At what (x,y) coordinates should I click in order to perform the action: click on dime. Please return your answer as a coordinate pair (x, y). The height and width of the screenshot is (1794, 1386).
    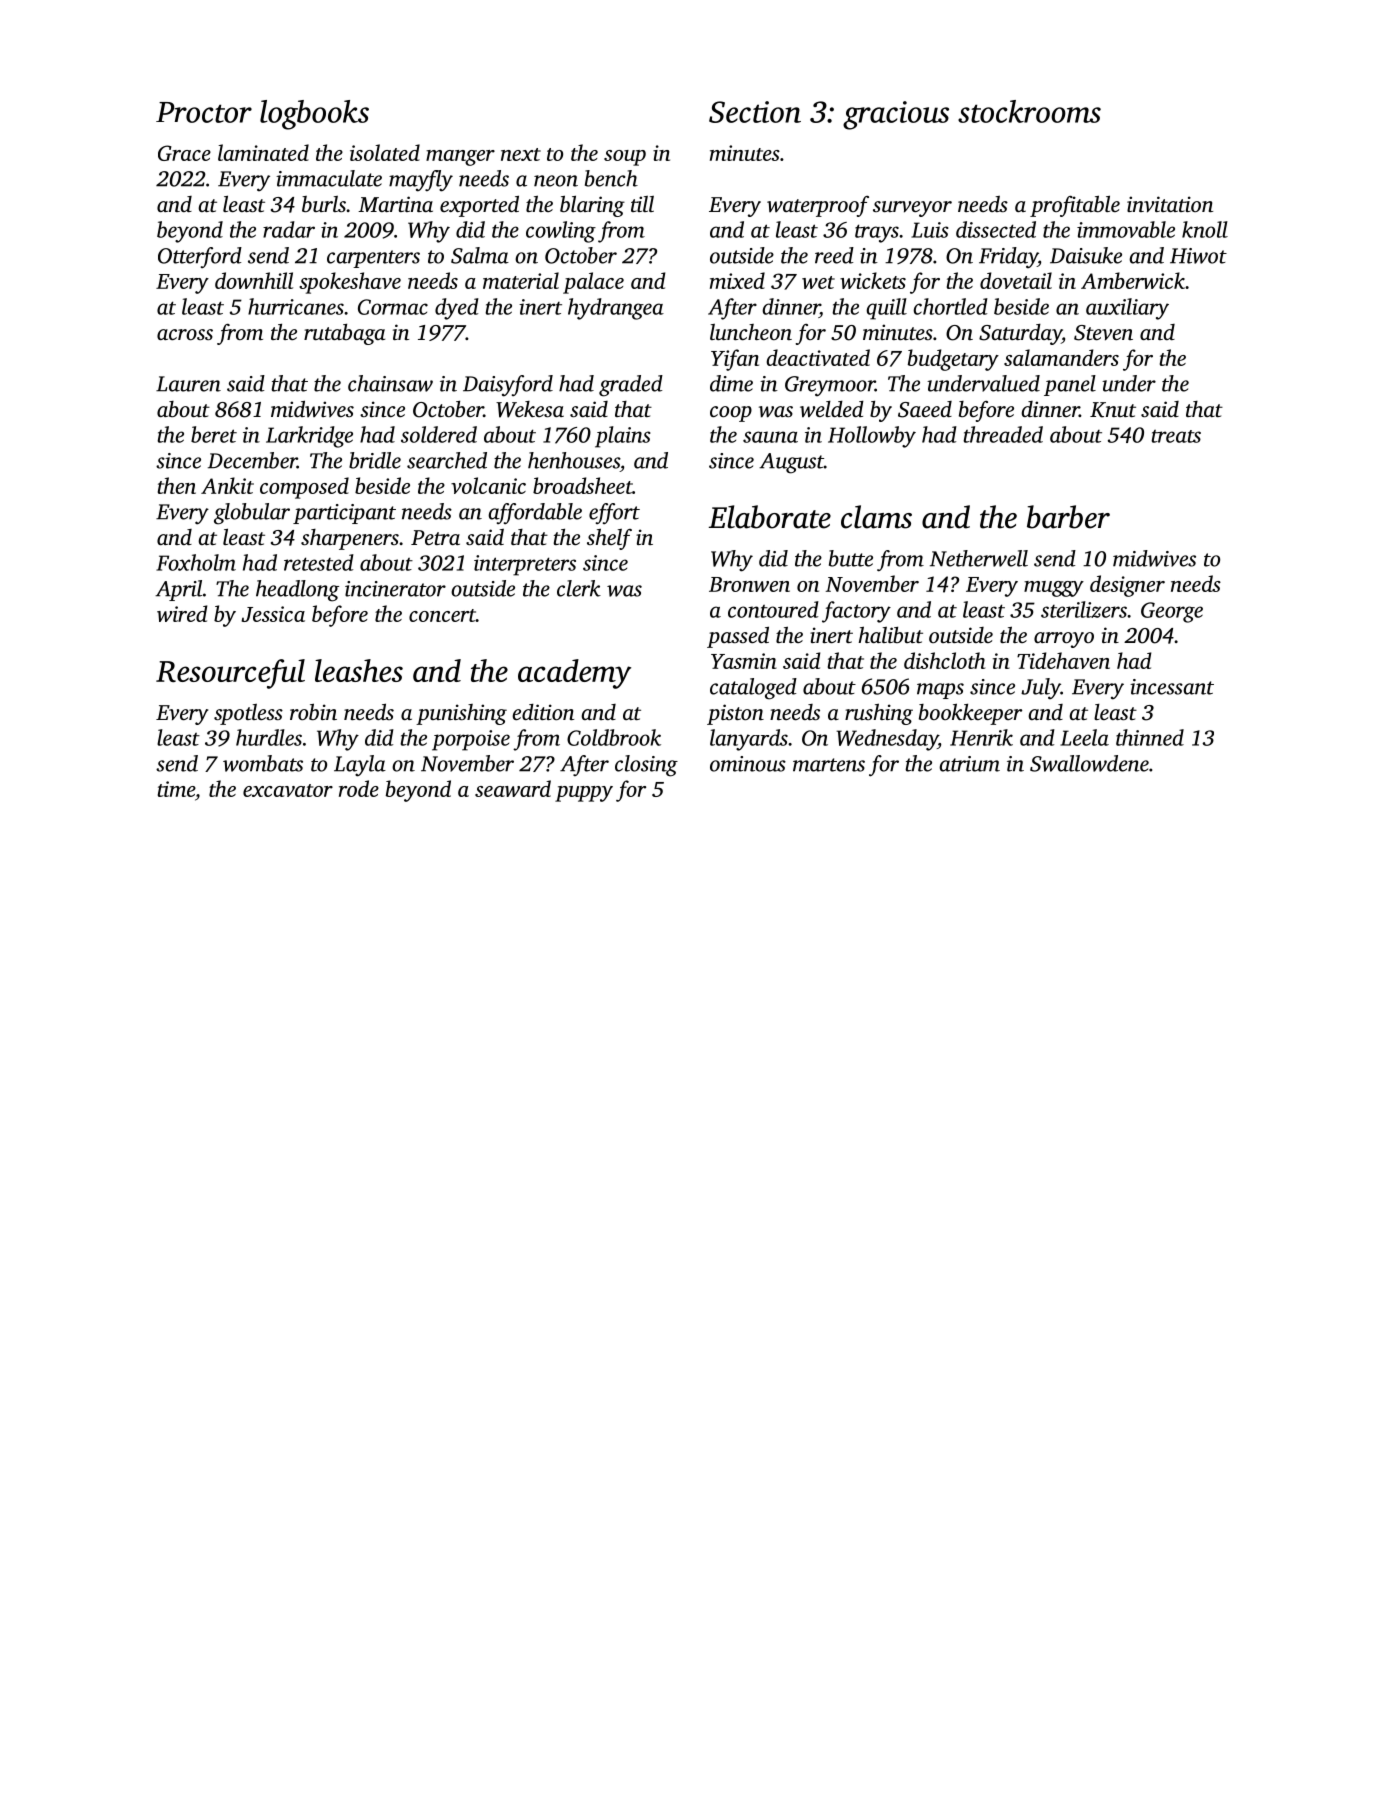
    Looking at the image, I should click on (731, 383).
